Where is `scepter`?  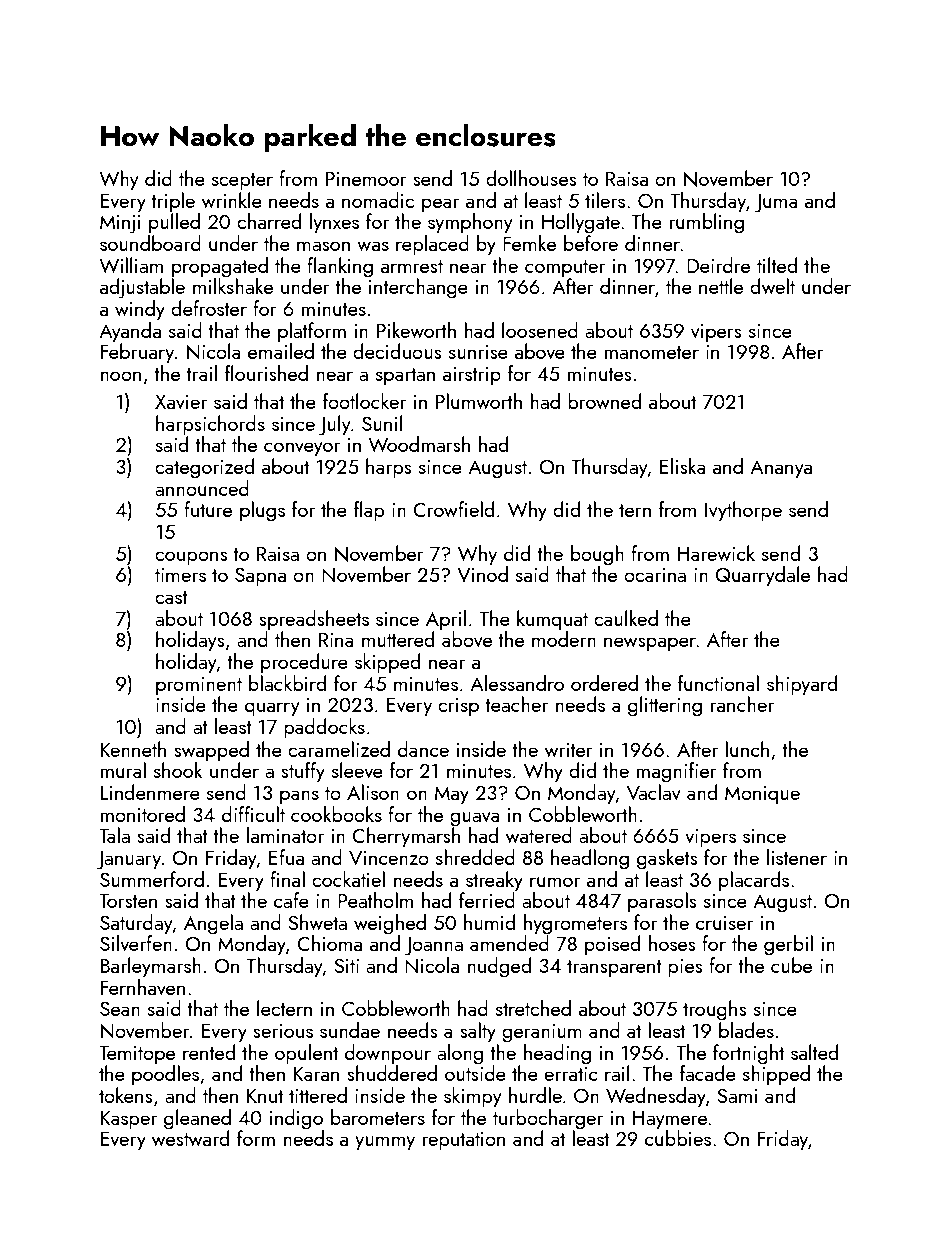
scepter is located at coordinates (242, 182).
